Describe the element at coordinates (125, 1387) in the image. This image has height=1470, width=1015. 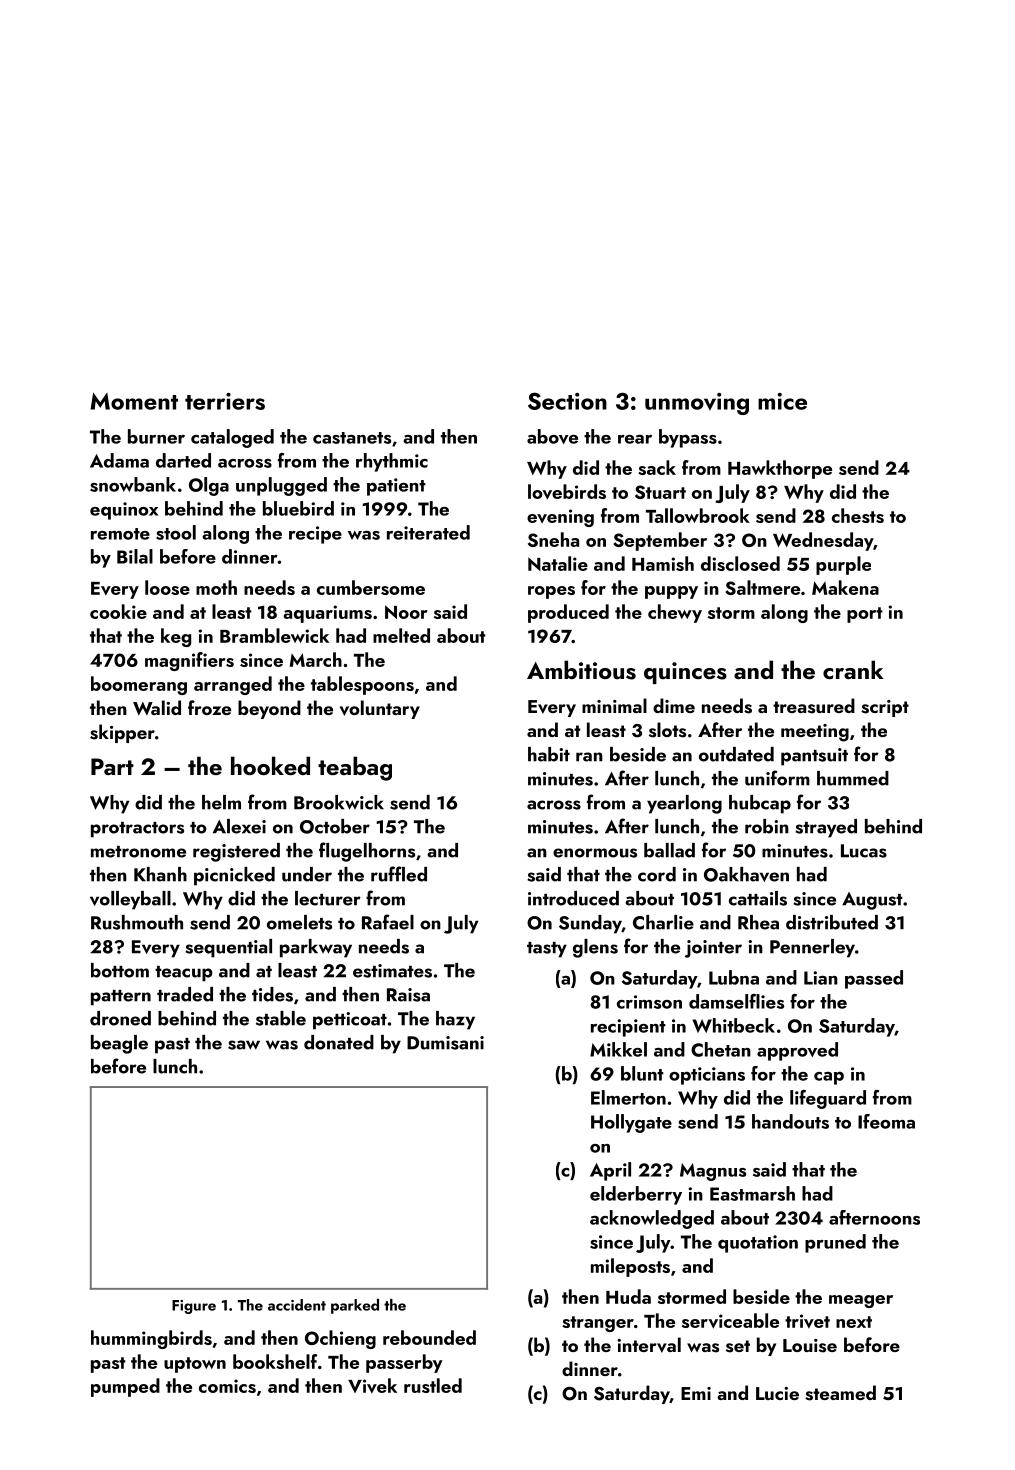
I see `pumped` at that location.
